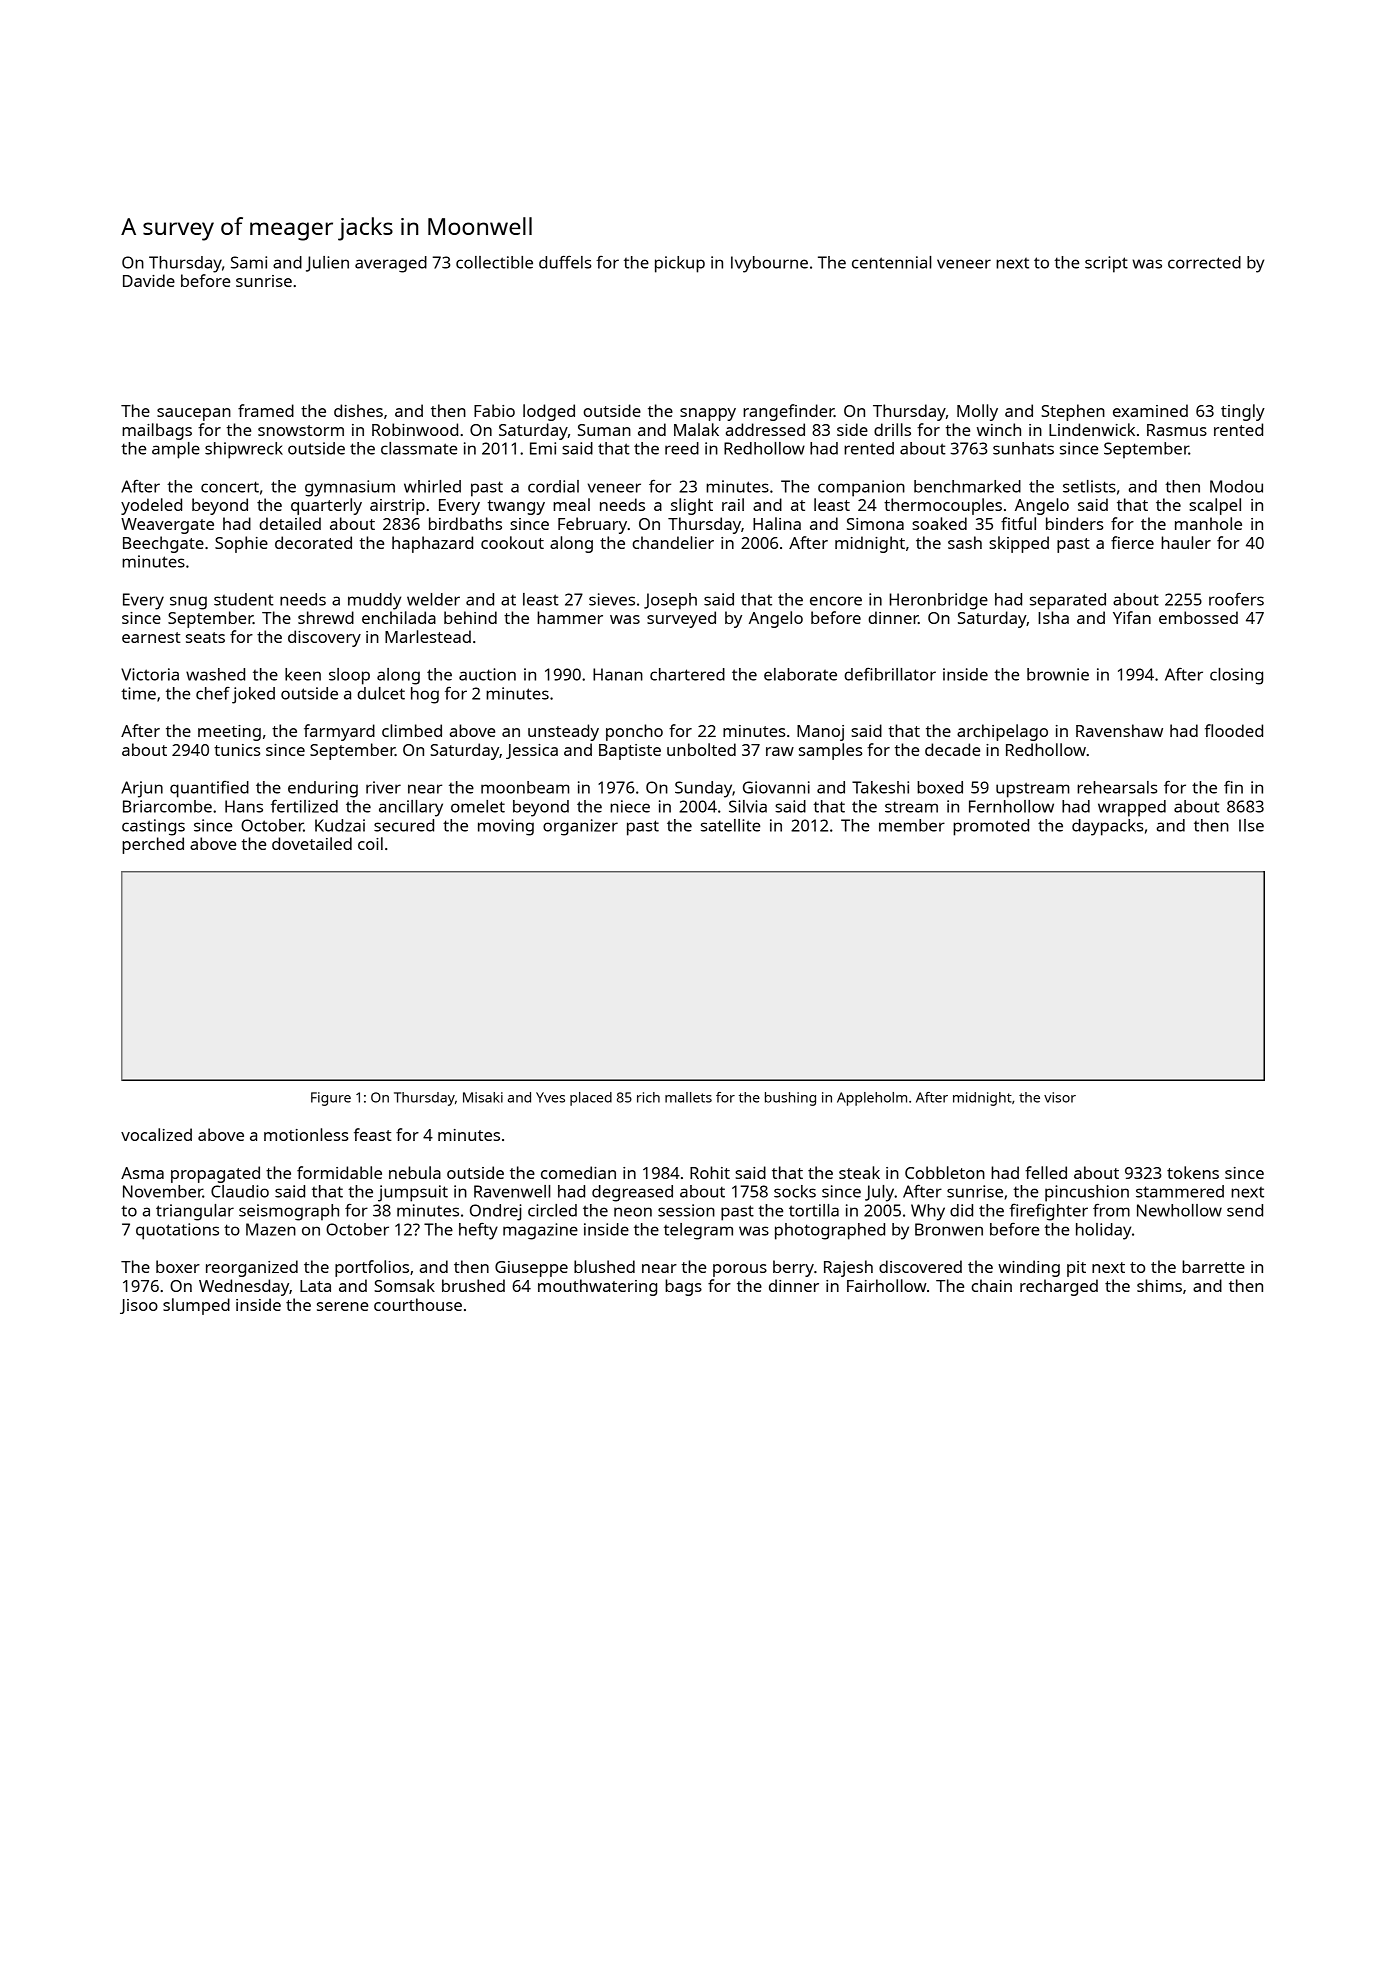 Image resolution: width=1386 pixels, height=1969 pixels. Describe the element at coordinates (1106, 264) in the screenshot. I see `script` at that location.
